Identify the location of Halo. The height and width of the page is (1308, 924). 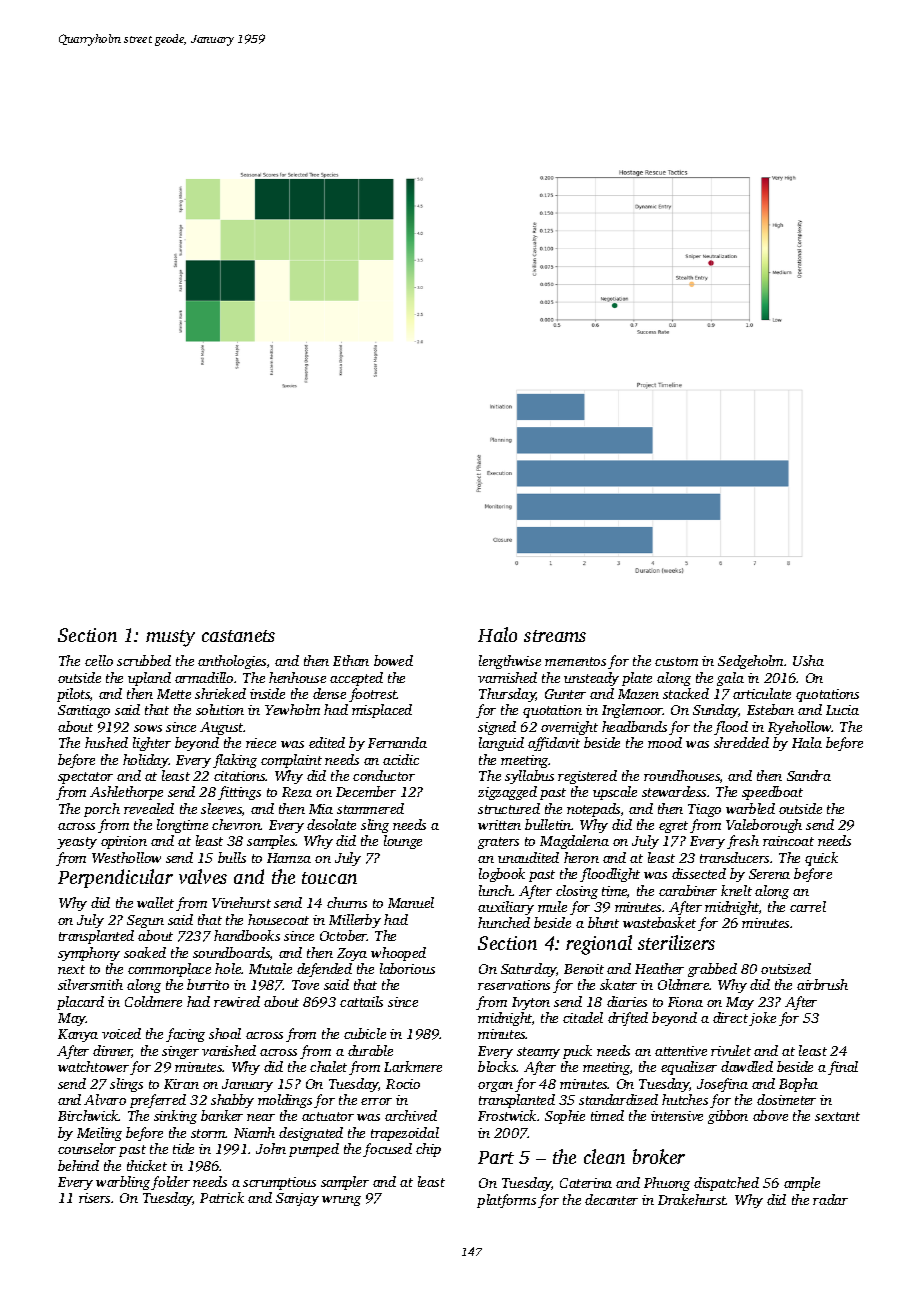
(497, 634).
